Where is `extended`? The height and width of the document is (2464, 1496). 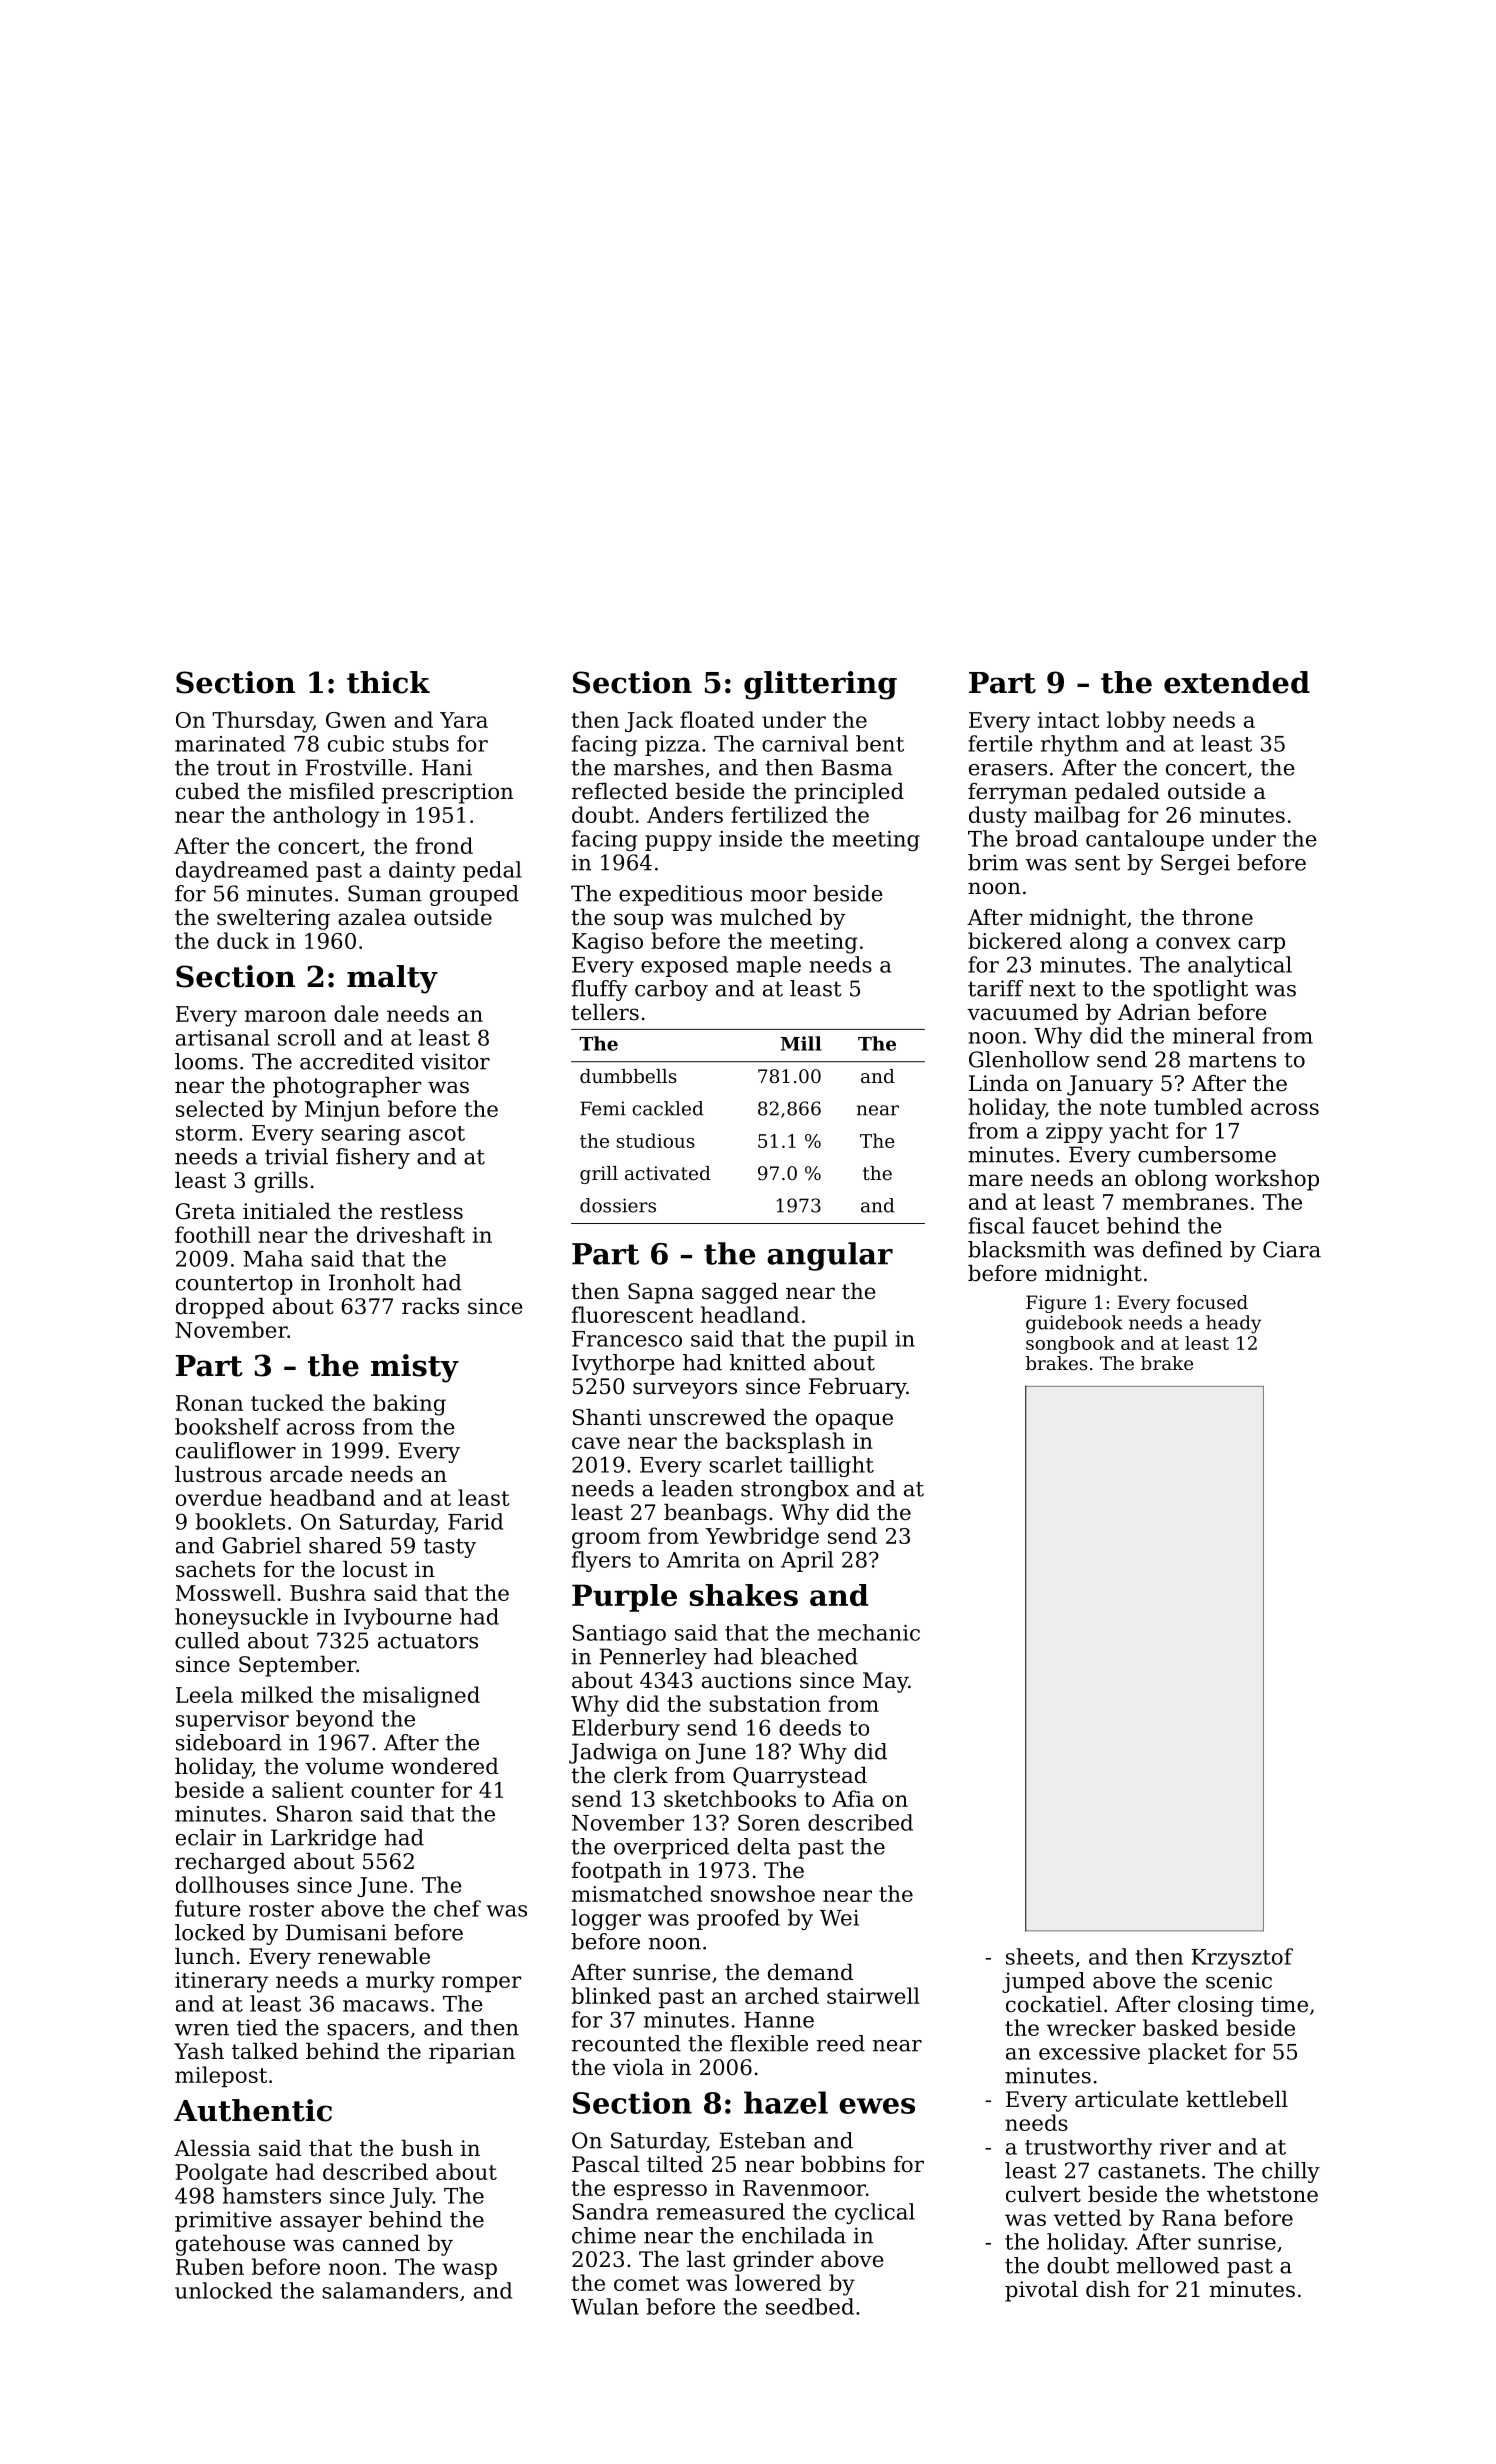
extended is located at coordinates (1237, 682).
